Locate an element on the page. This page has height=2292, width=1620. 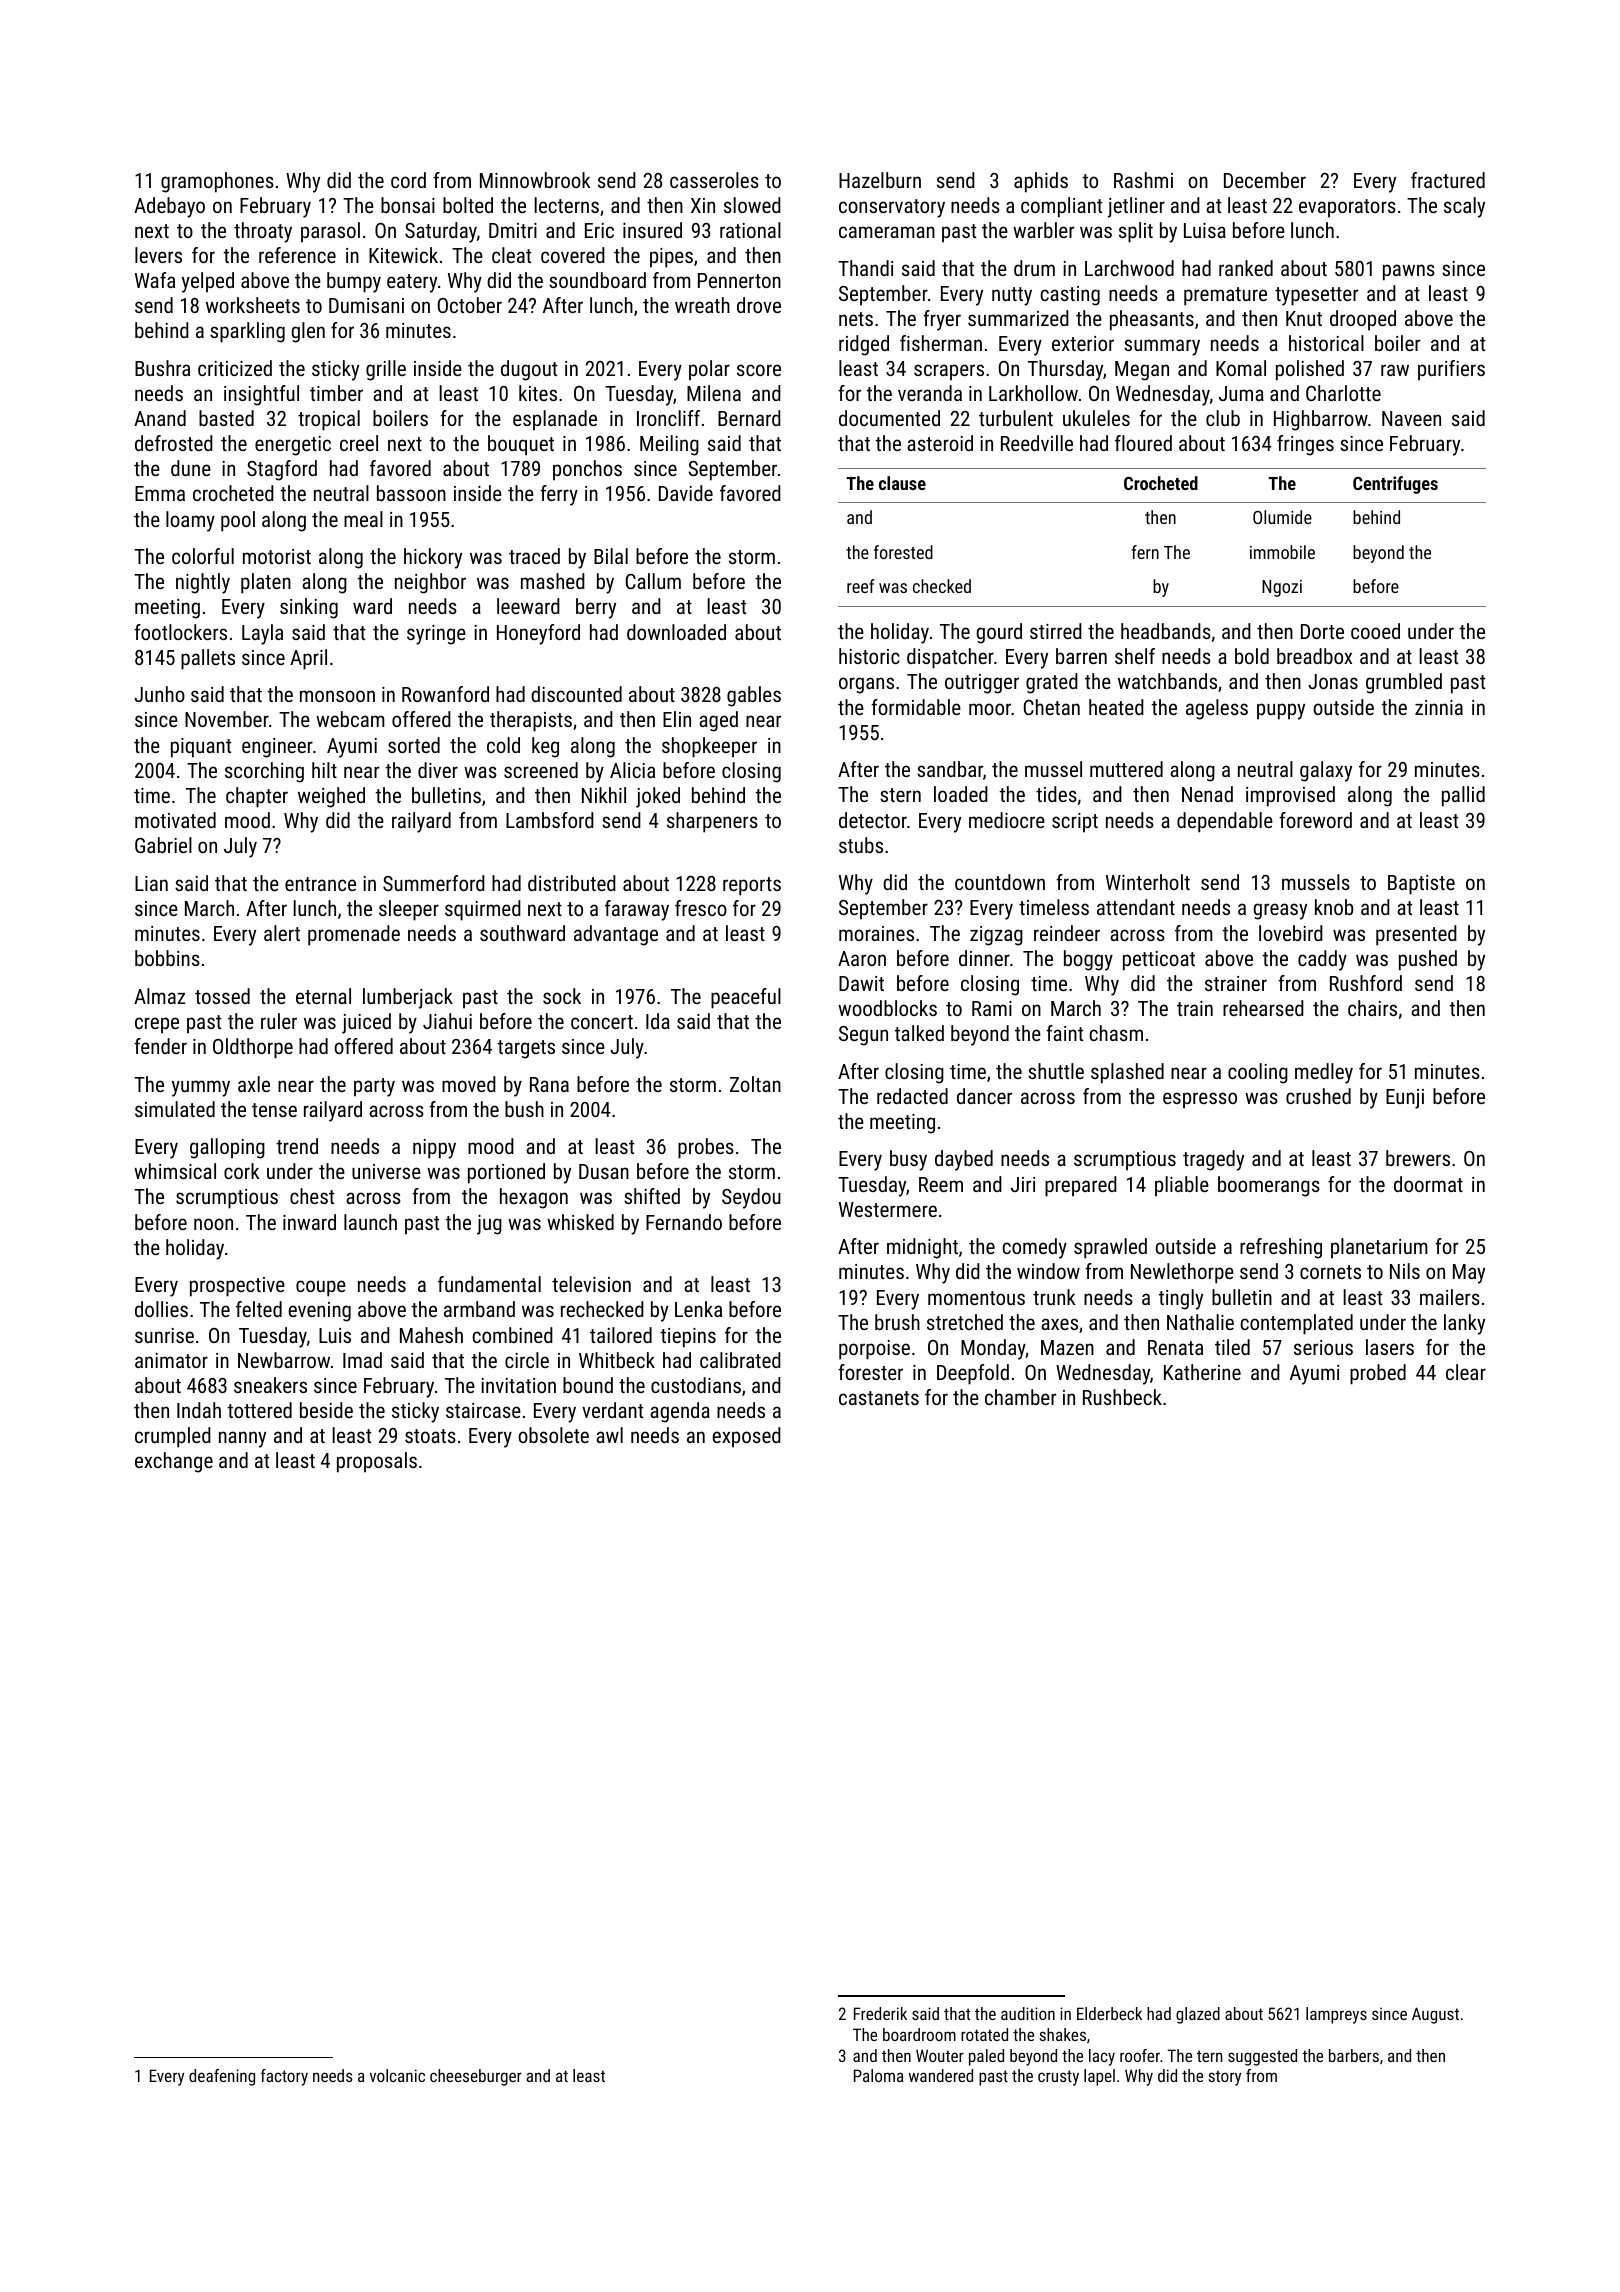
cord is located at coordinates (408, 180).
